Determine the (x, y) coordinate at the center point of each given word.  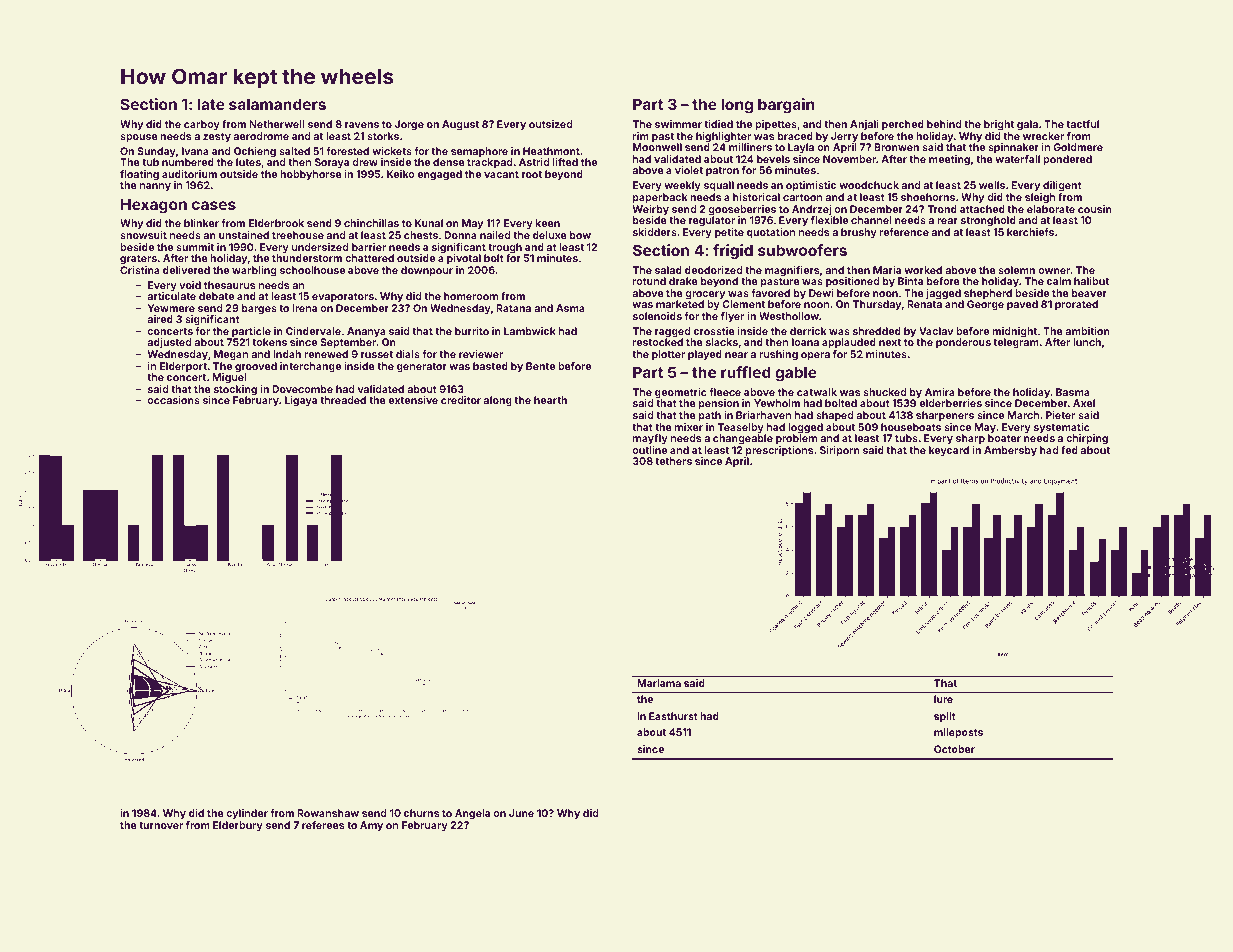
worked (923, 270)
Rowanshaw (328, 813)
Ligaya (301, 401)
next (890, 342)
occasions (173, 400)
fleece (725, 392)
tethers (673, 461)
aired (160, 319)
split (945, 717)
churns (421, 813)
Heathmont (551, 151)
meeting (949, 160)
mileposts (958, 733)
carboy (202, 125)
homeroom (471, 296)
